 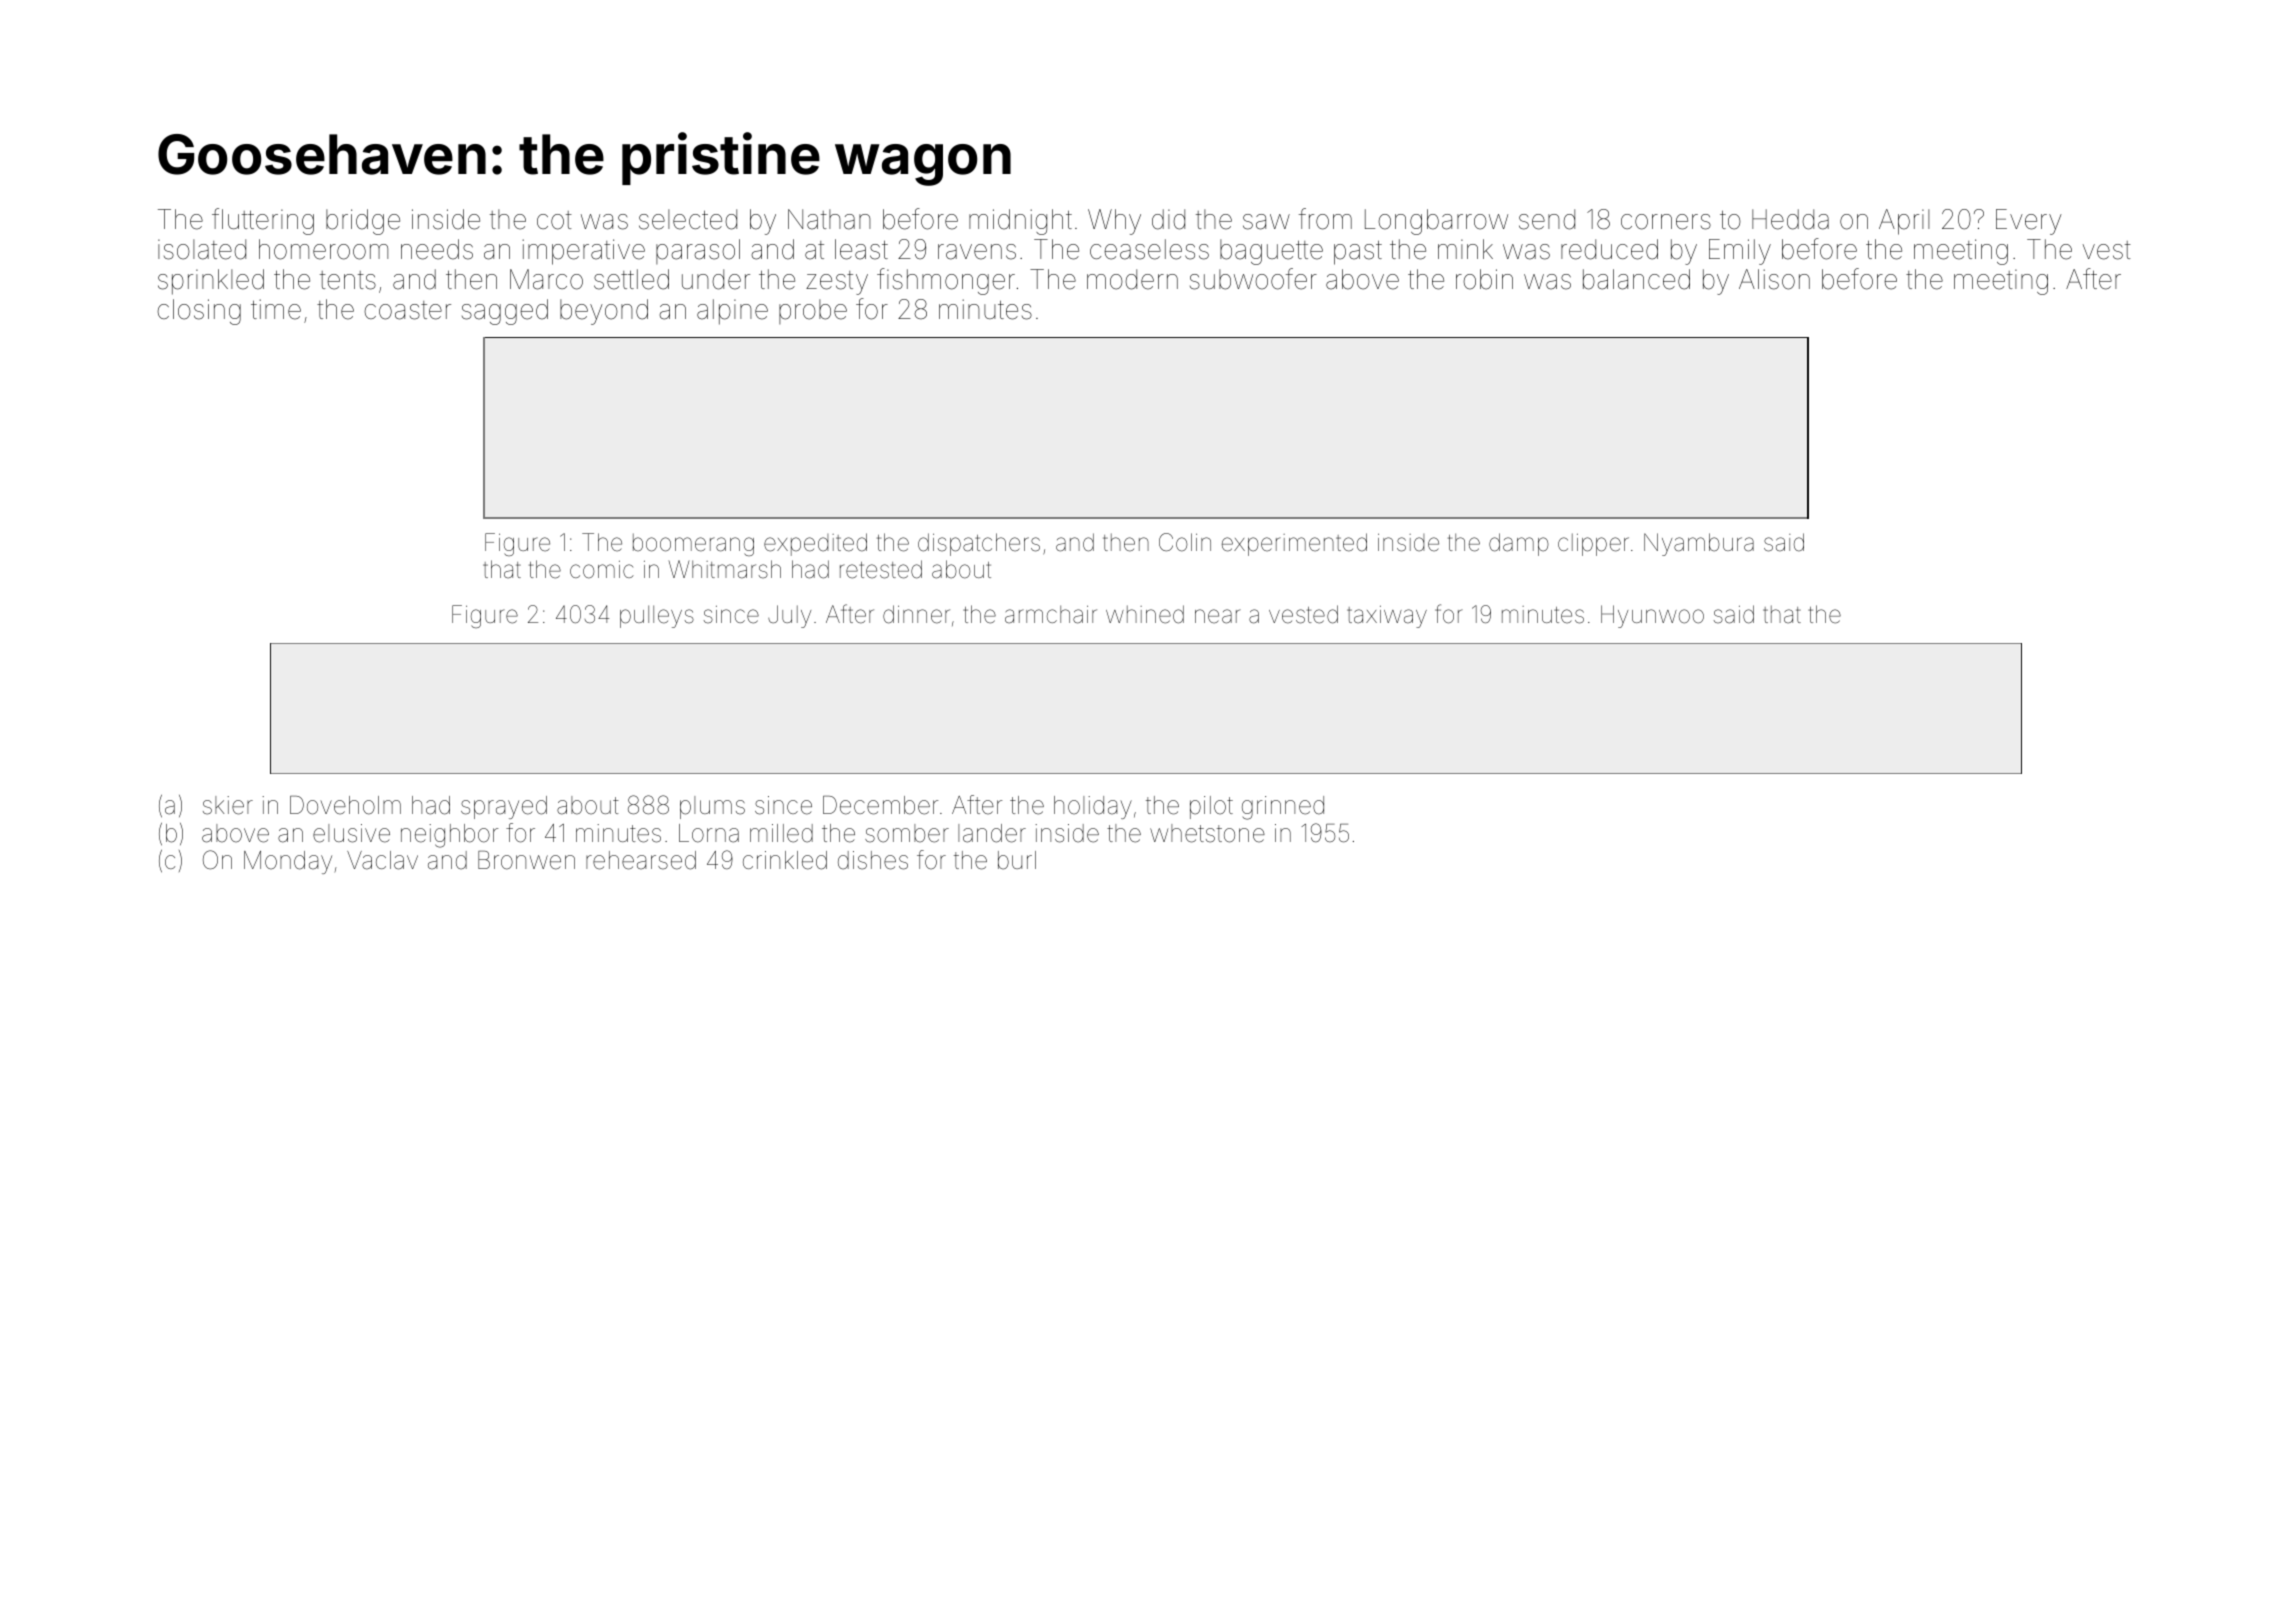 What do you see at coordinates (1699, 544) in the screenshot?
I see `Nyambura` at bounding box center [1699, 544].
